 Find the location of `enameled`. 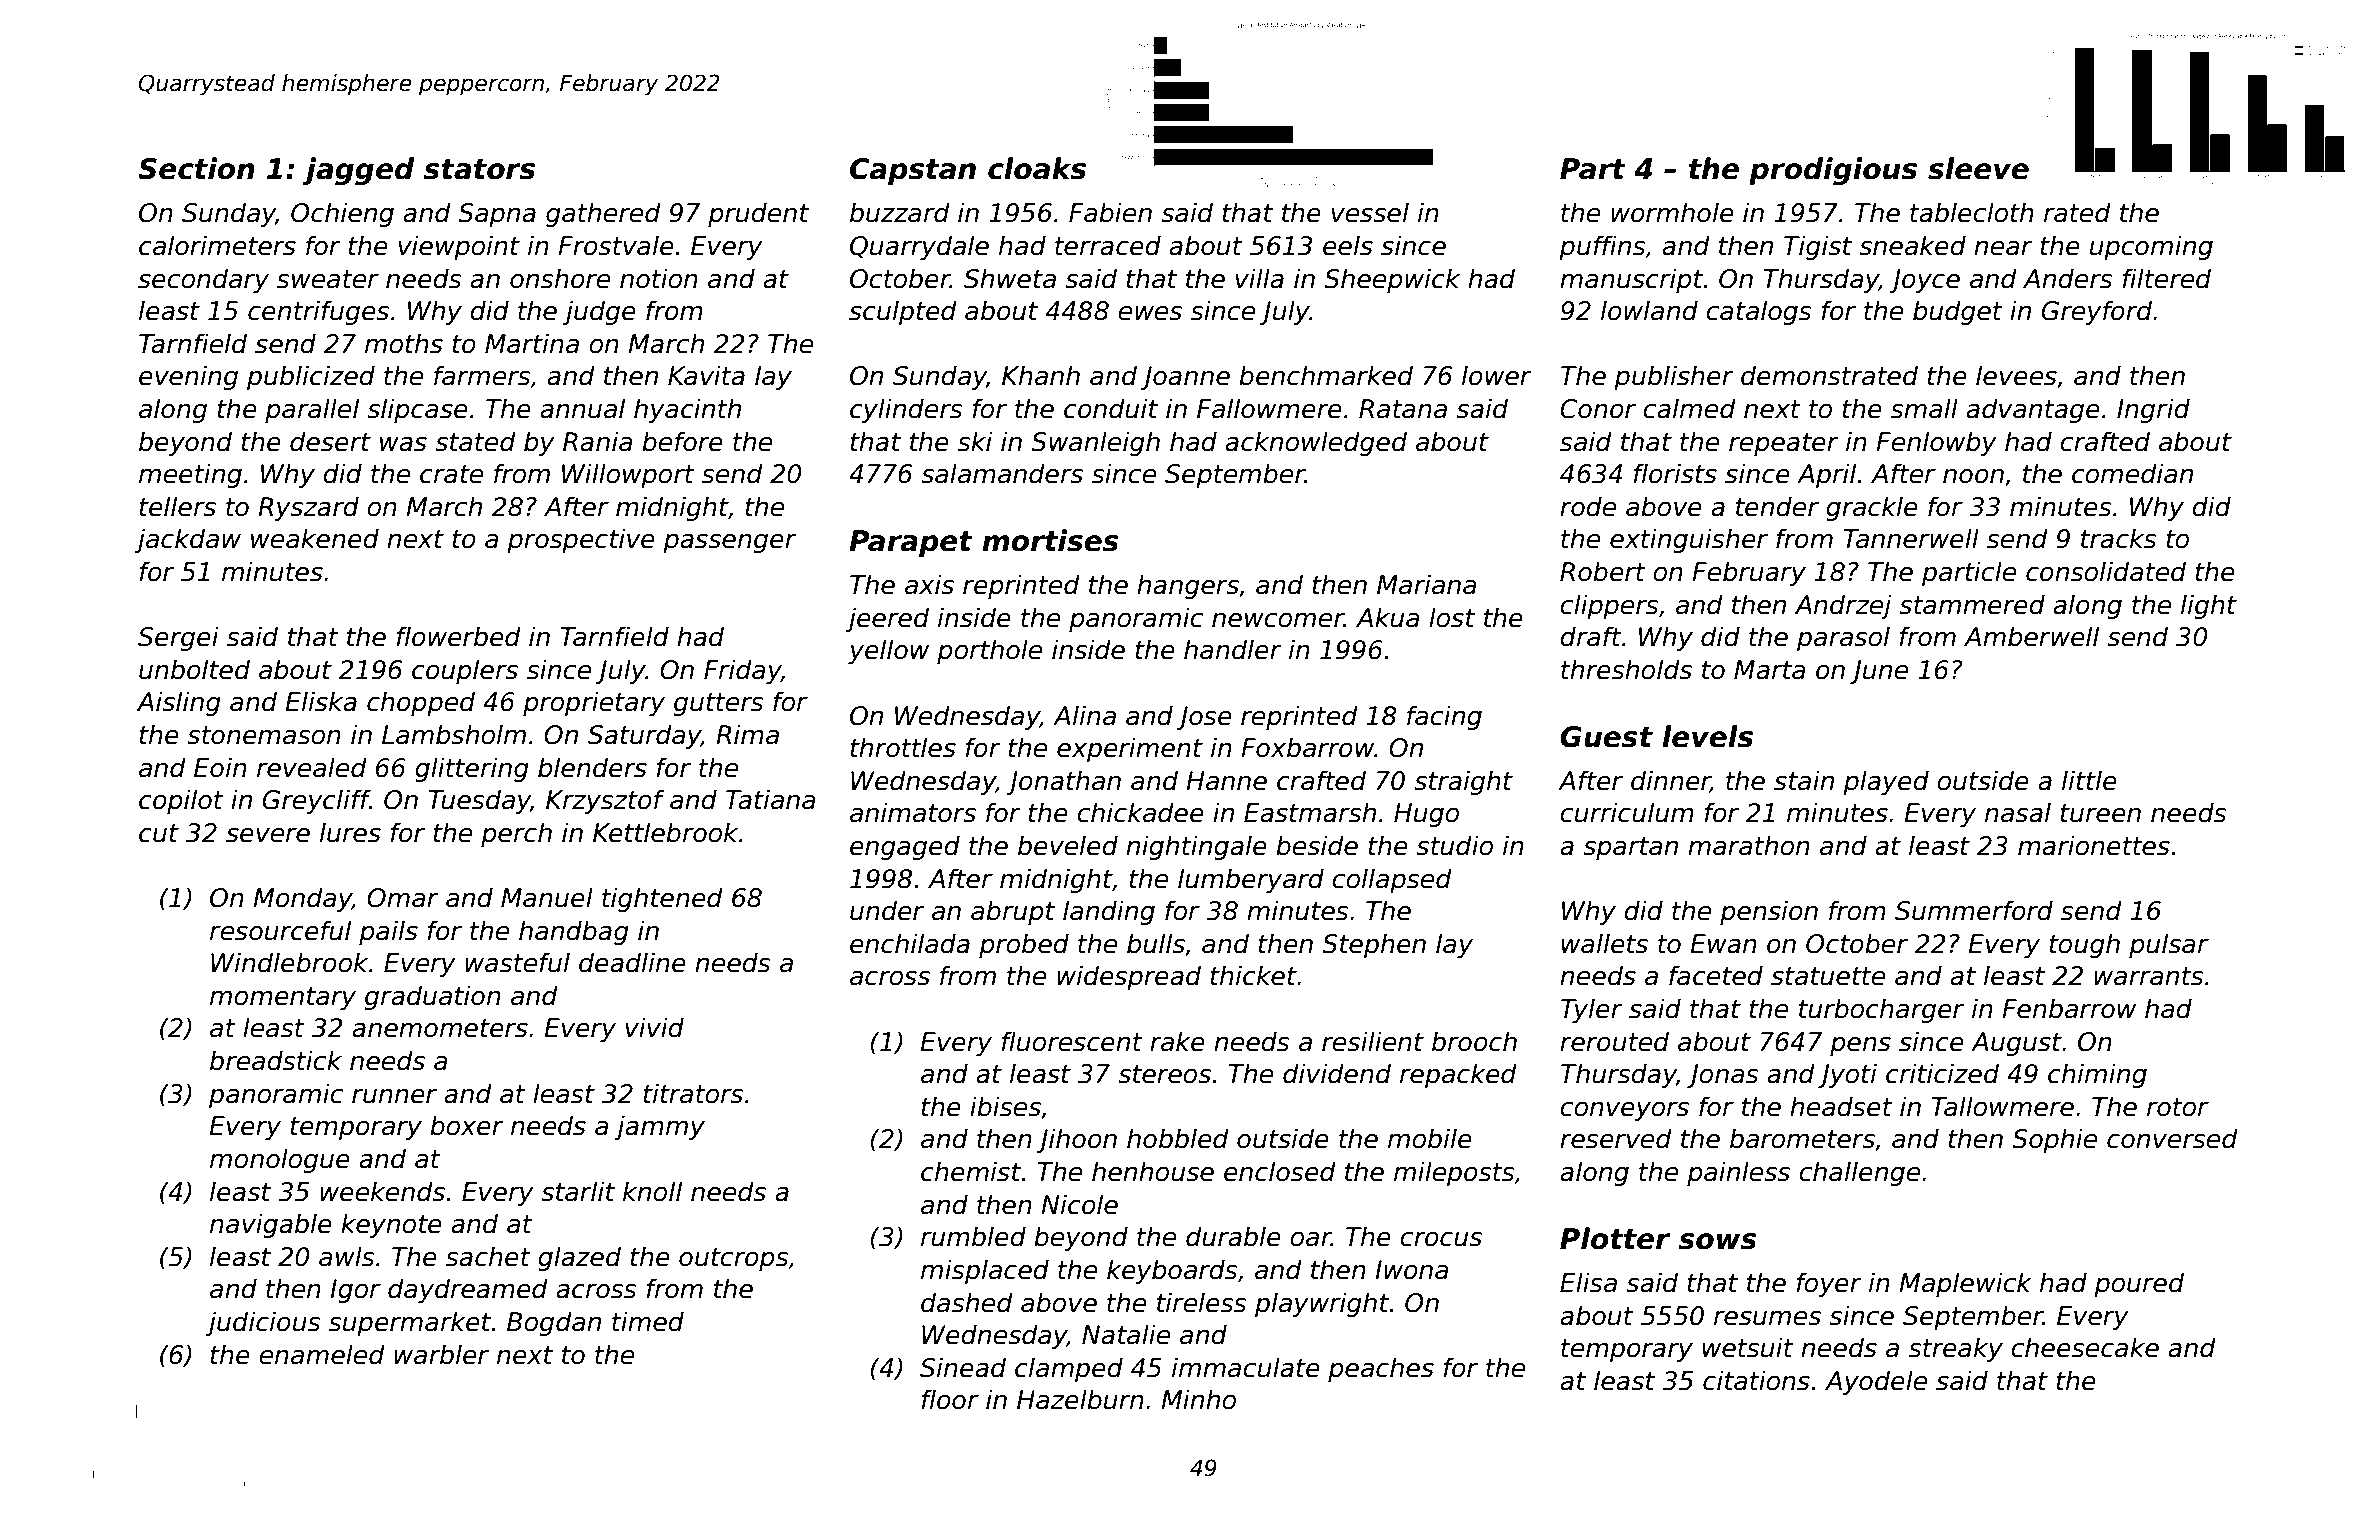

enameled is located at coordinates (322, 1354).
